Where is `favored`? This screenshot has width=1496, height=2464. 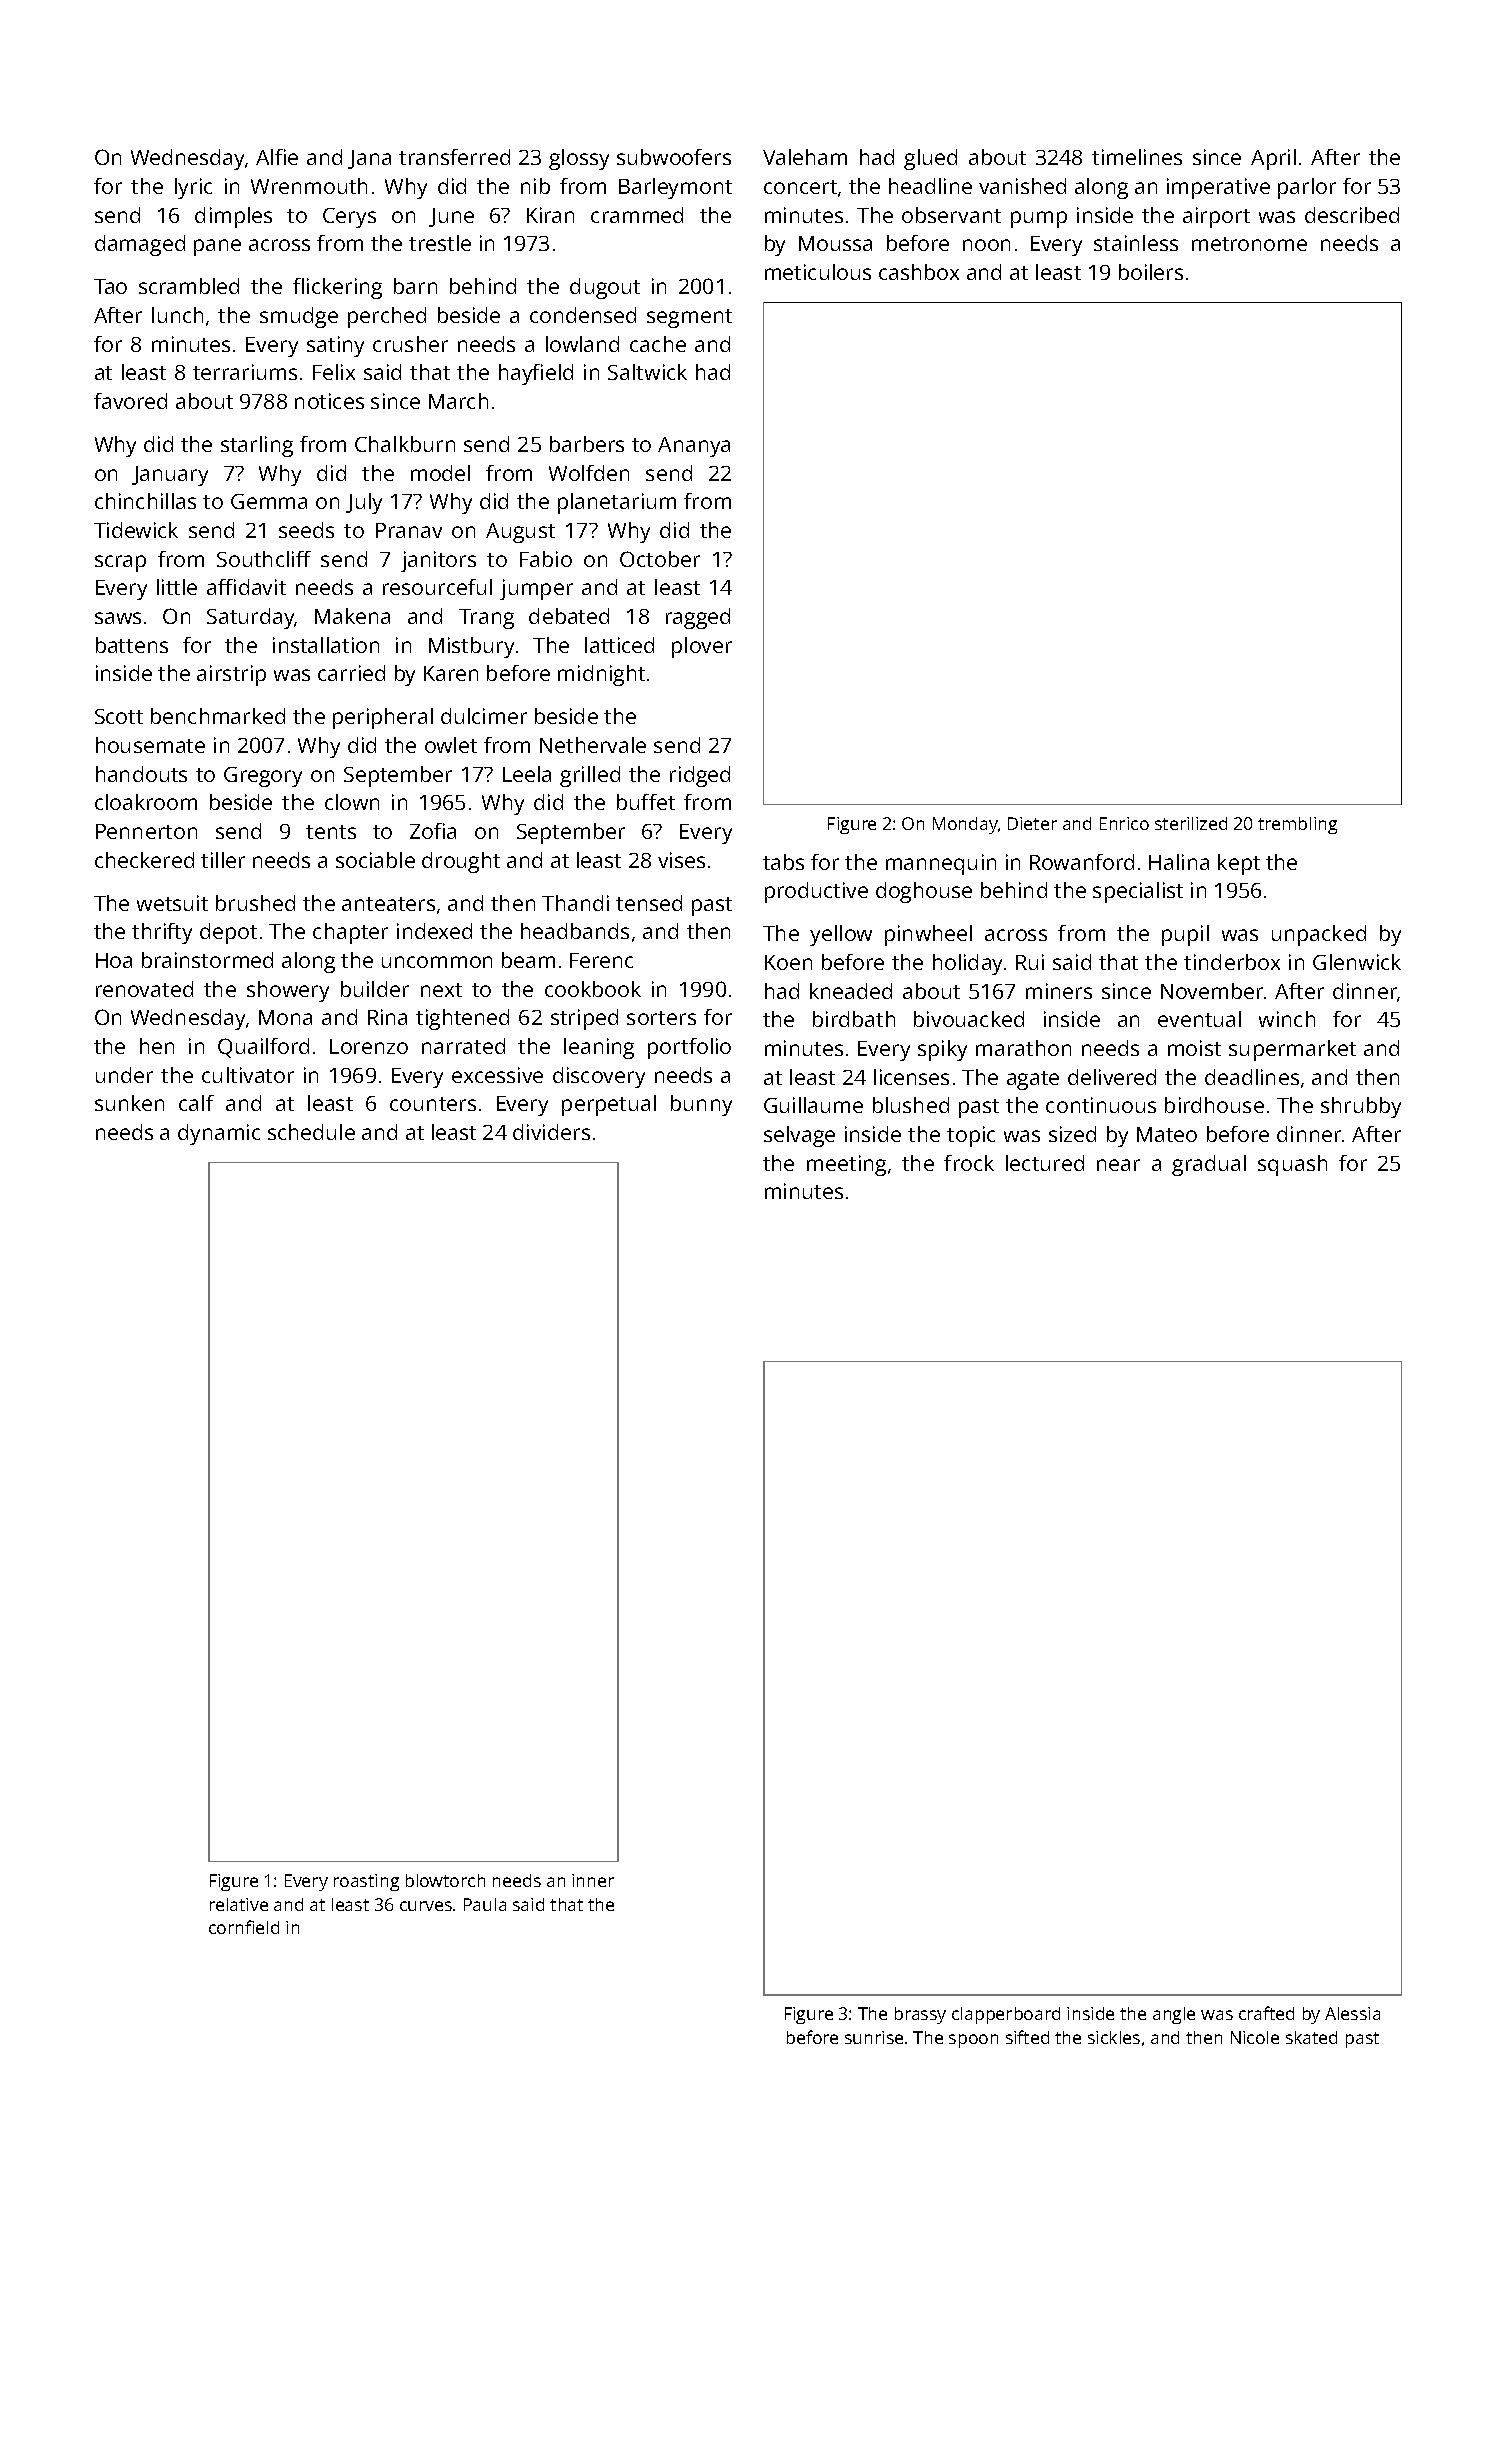 favored is located at coordinates (130, 401).
